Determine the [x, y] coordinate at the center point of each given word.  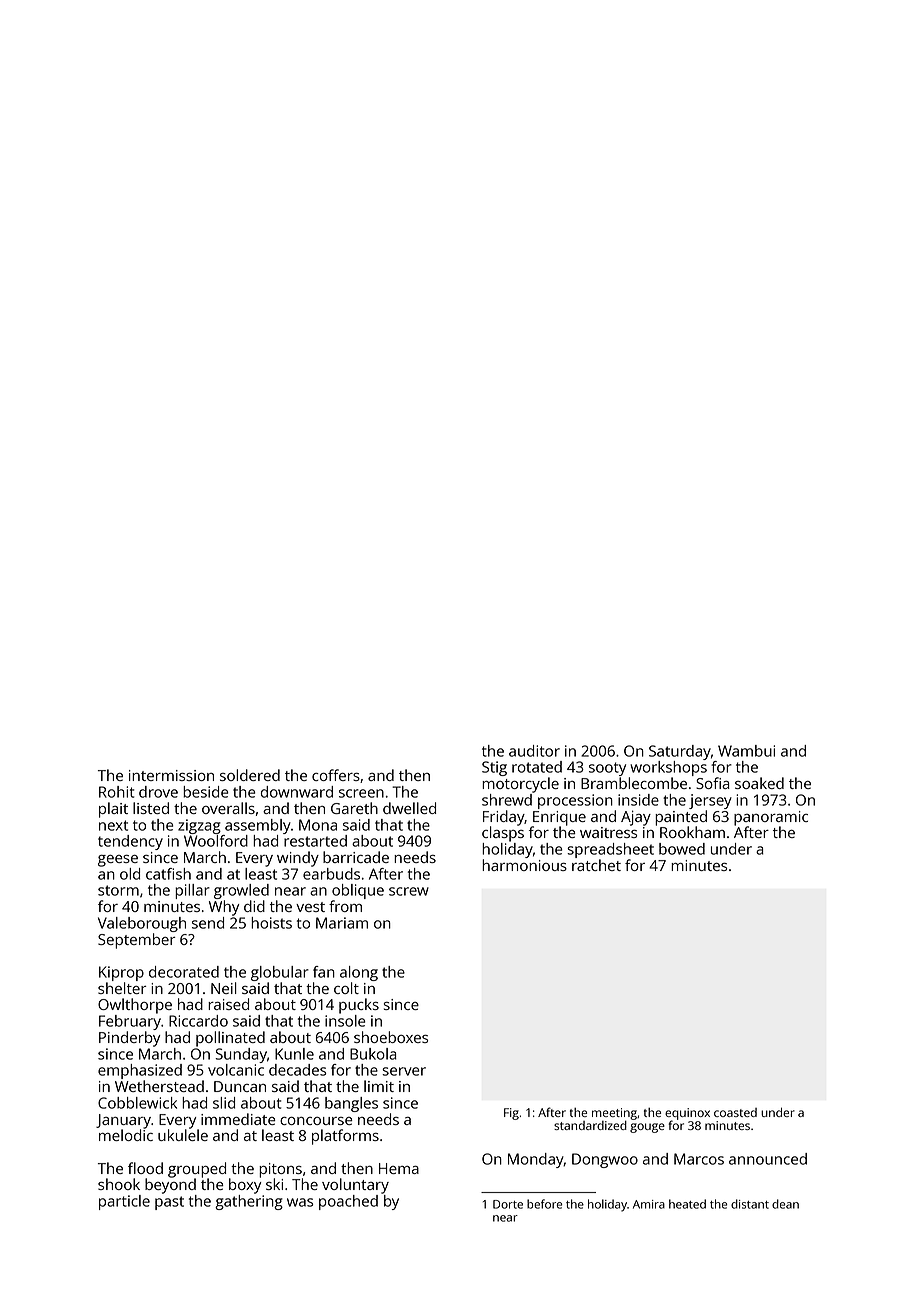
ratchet [596, 865]
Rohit [116, 792]
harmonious [524, 865]
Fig [511, 1114]
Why [224, 908]
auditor [534, 751]
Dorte [508, 1204]
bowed [682, 849]
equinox [687, 1114]
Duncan [240, 1086]
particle [124, 1202]
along [359, 973]
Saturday [680, 752]
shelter [122, 988]
